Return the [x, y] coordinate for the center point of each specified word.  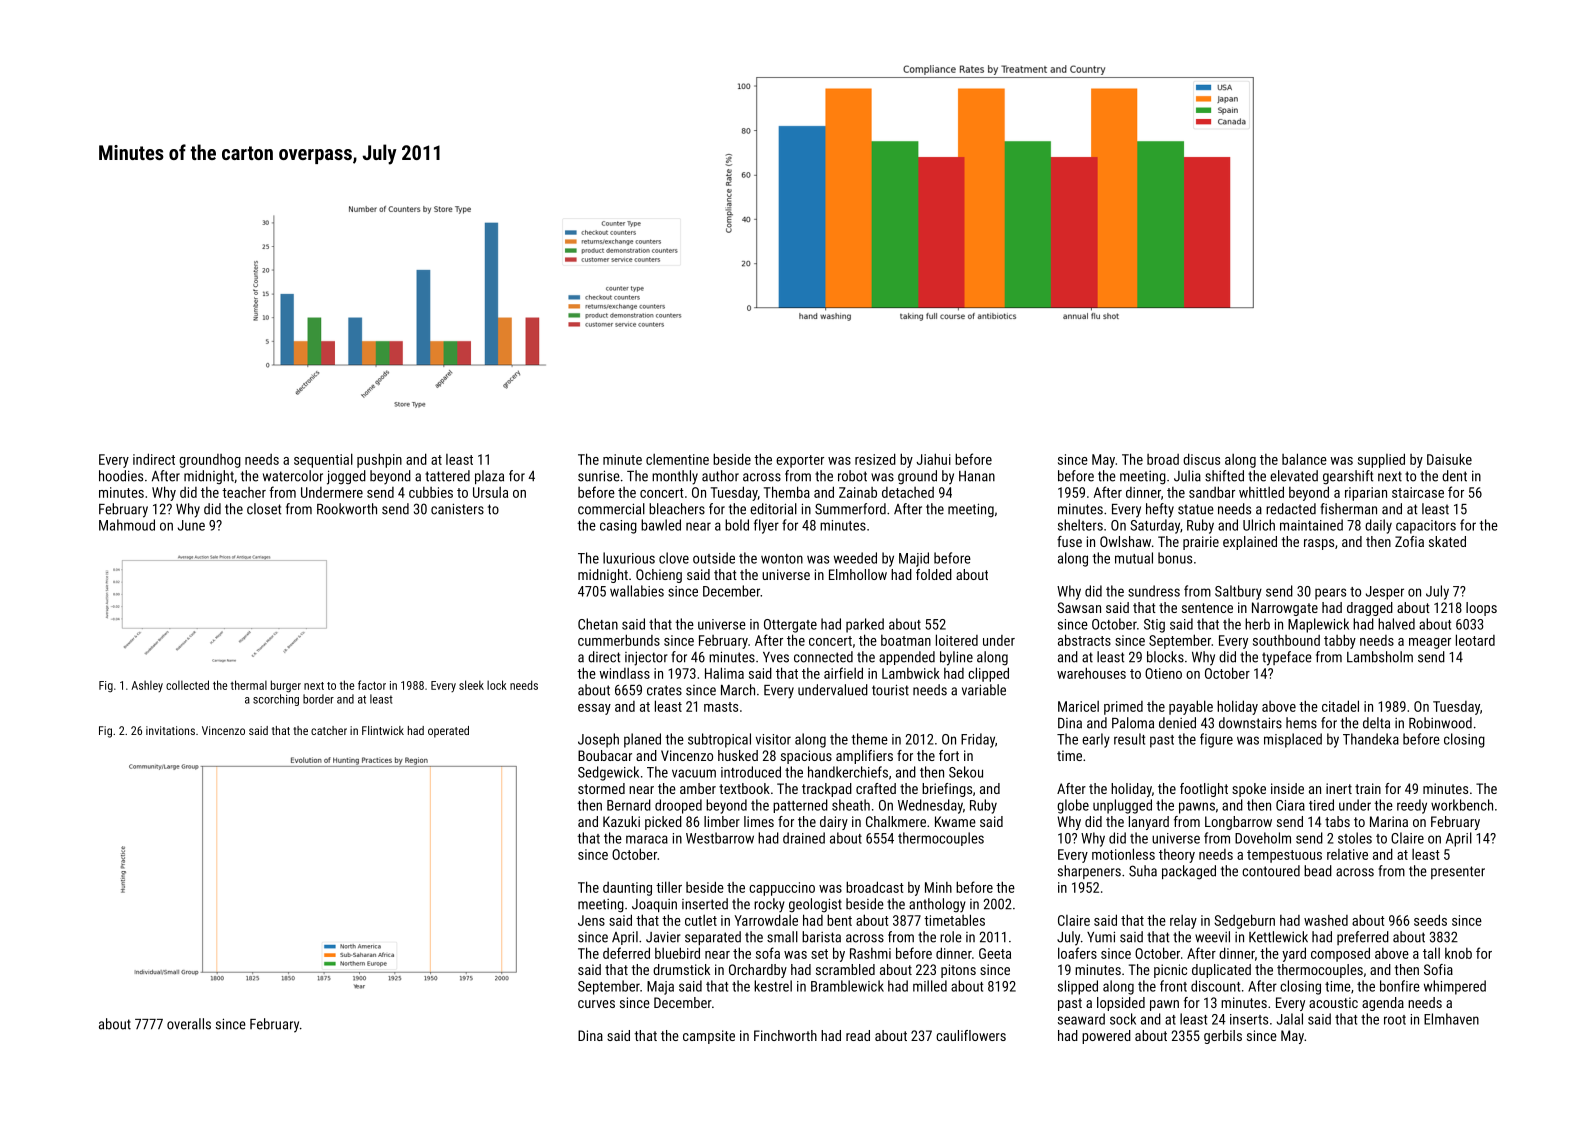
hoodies [121, 476]
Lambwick [911, 673]
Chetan [598, 624]
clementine [677, 459]
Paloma [1133, 723]
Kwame [955, 821]
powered [1106, 1037]
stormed [601, 788]
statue [1196, 509]
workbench [1462, 805]
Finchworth [785, 1035]
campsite [709, 1037]
